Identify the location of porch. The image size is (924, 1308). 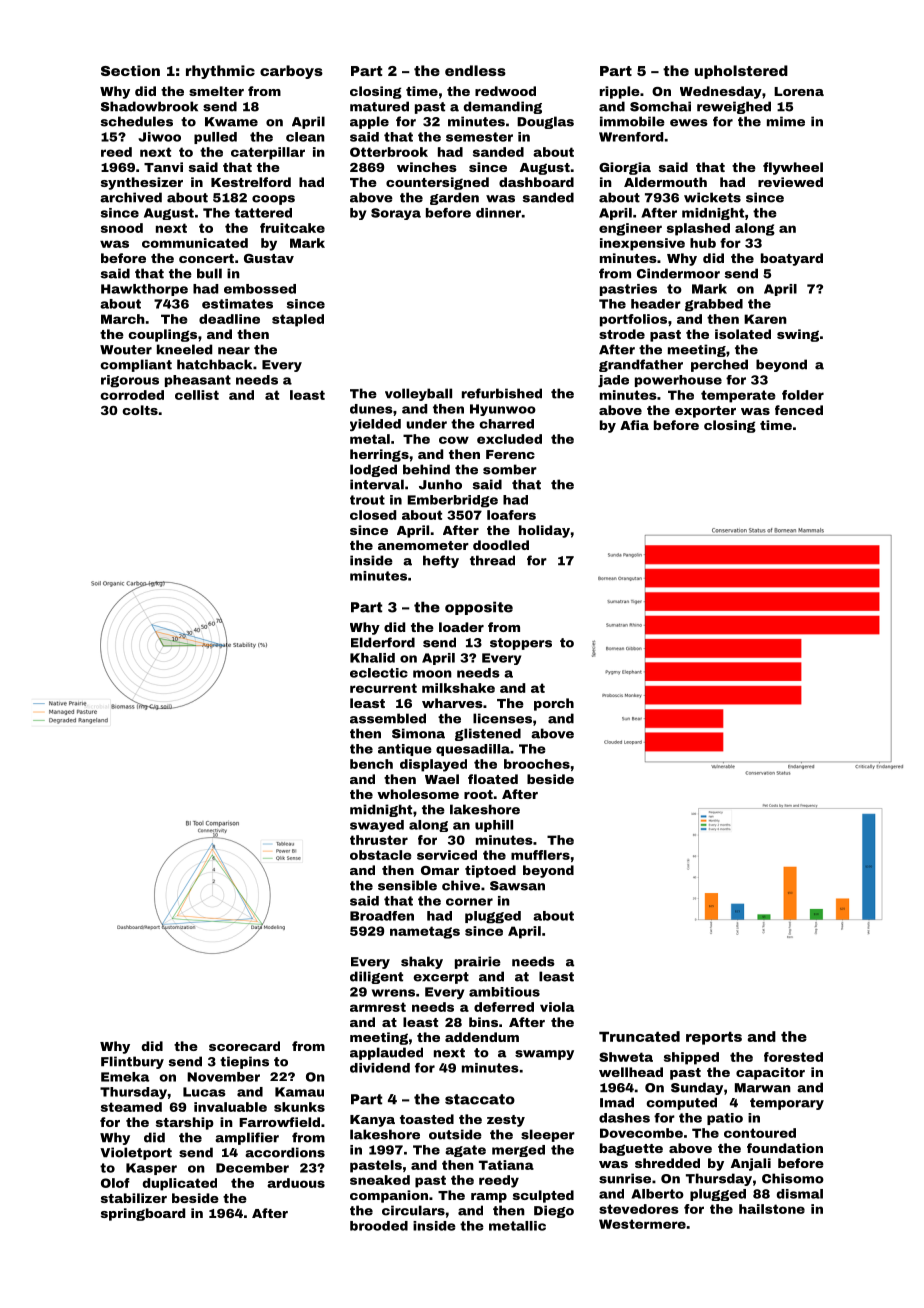
(554, 704).
